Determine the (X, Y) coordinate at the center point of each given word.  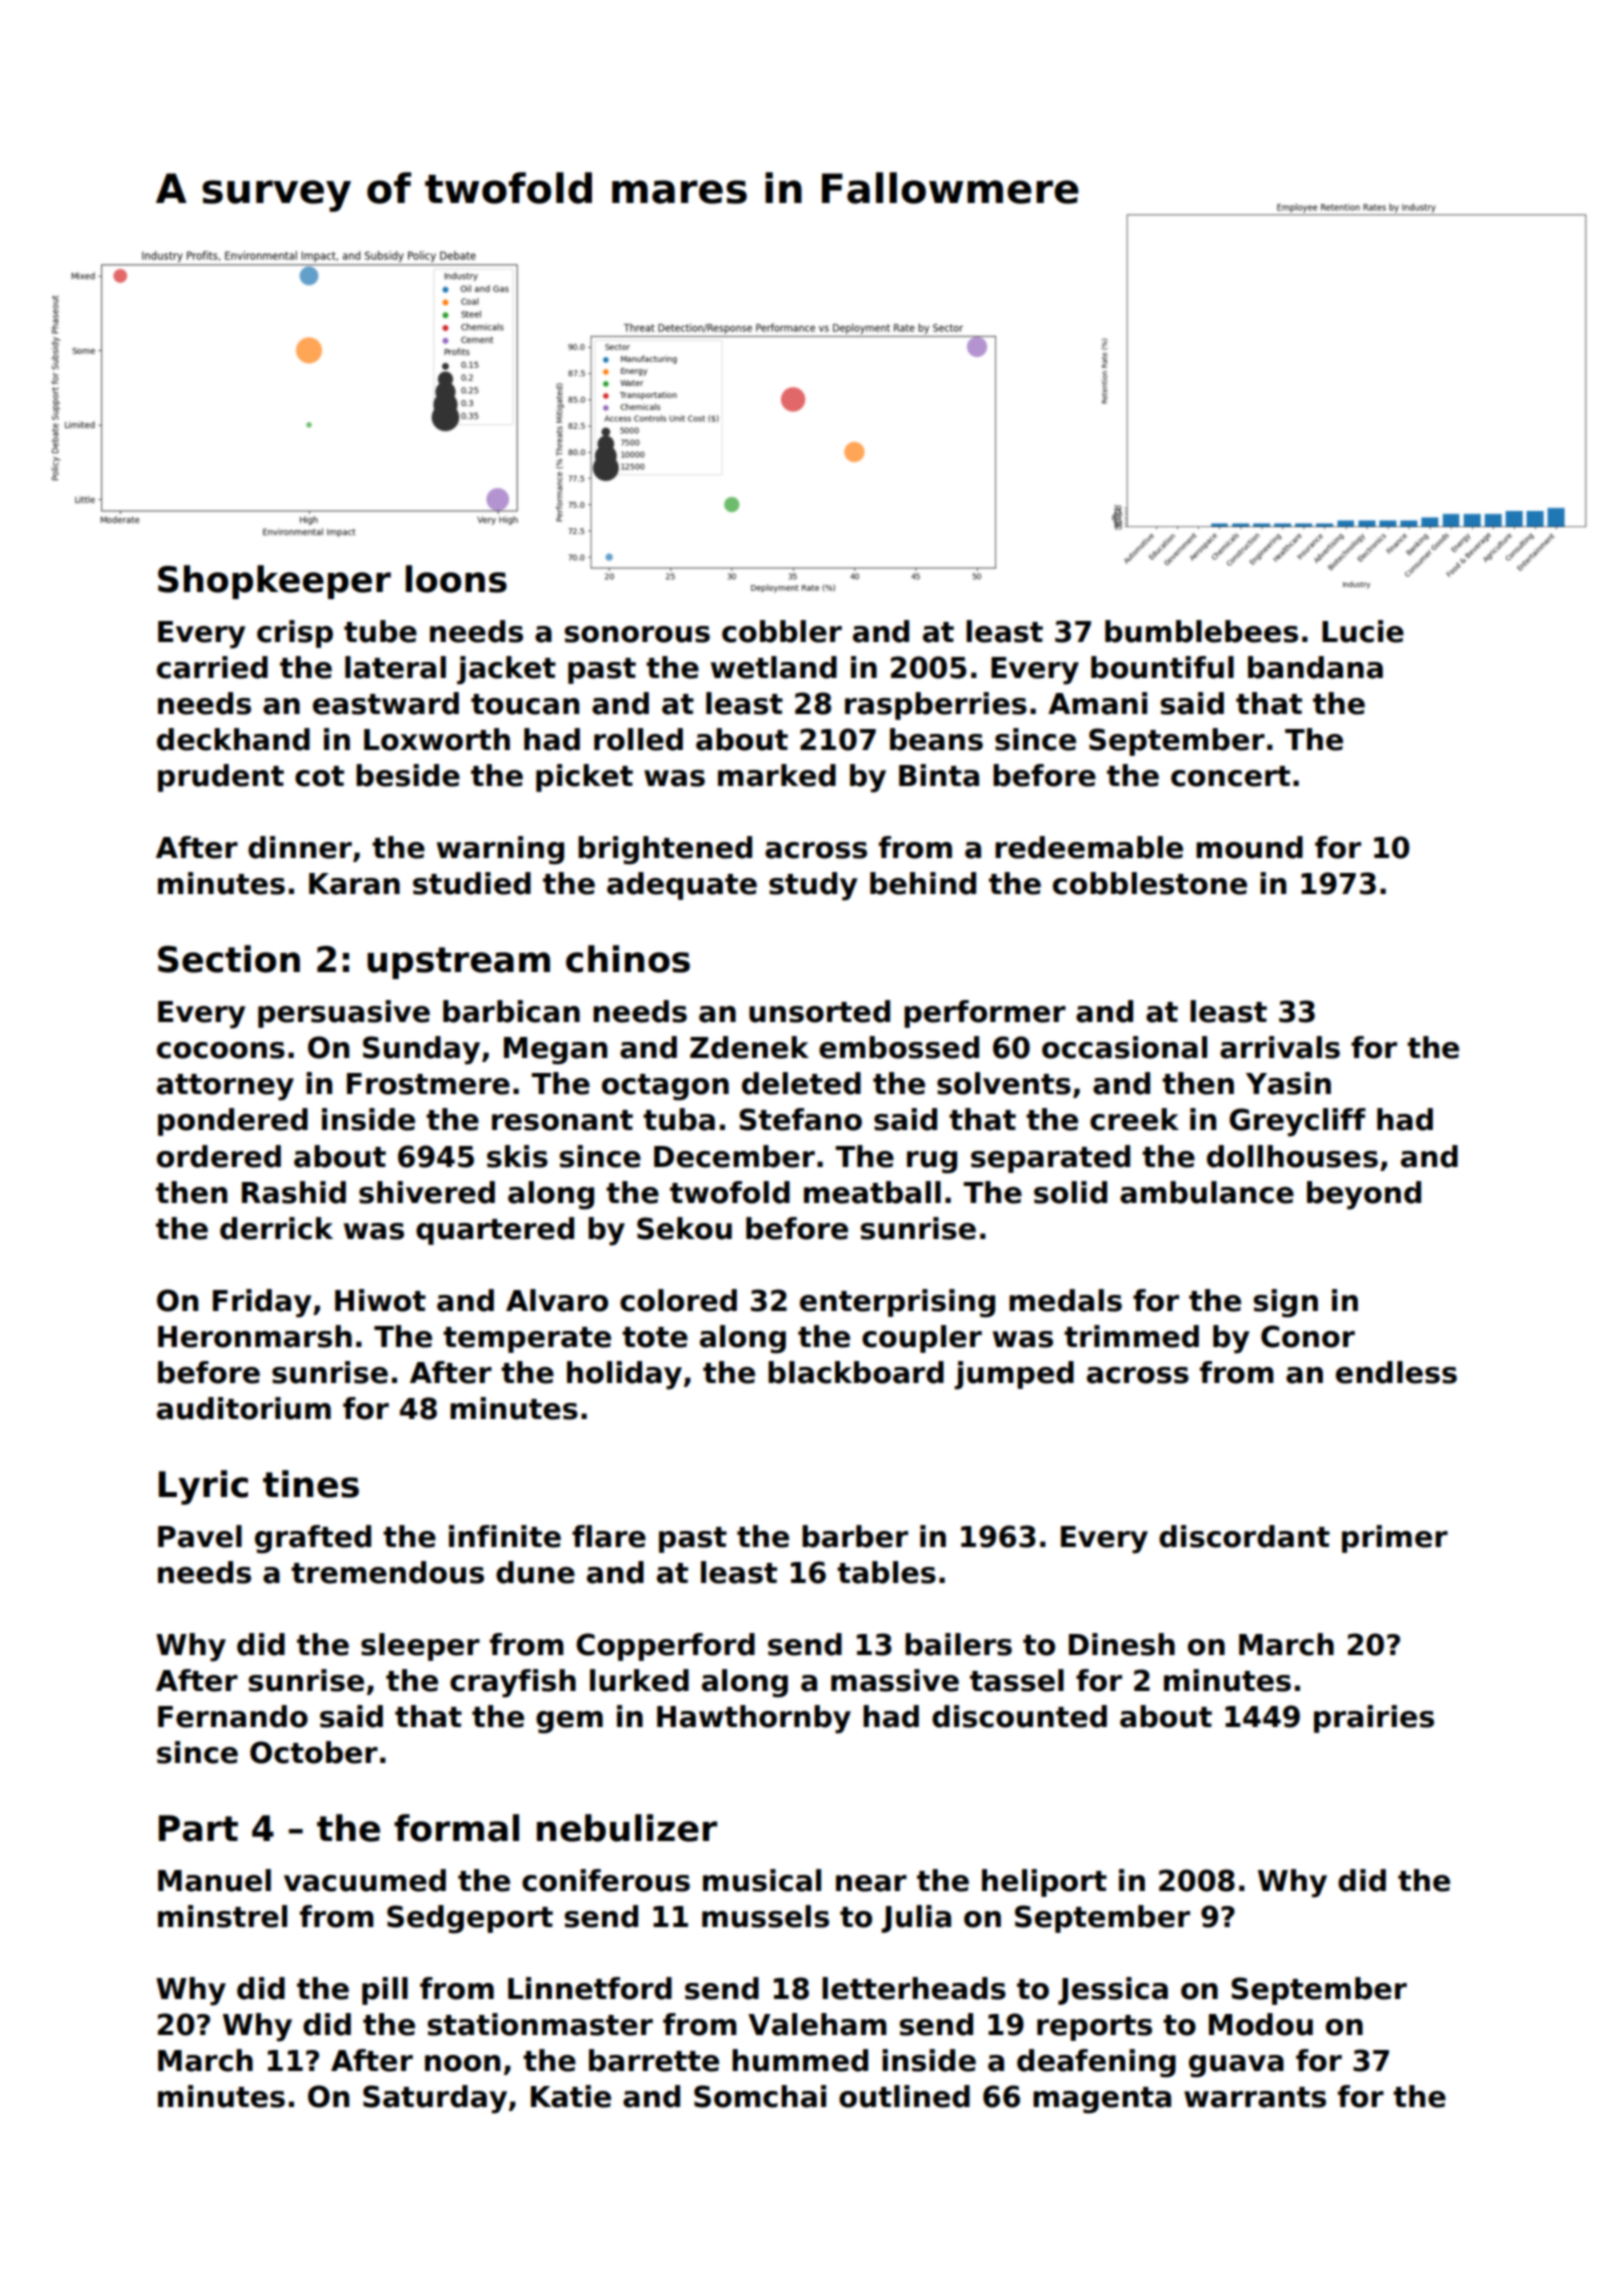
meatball (872, 1192)
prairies (1374, 1719)
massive (895, 1680)
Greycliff (1297, 1122)
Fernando (233, 1716)
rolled (638, 739)
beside (408, 775)
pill (385, 1991)
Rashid (294, 1192)
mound (1249, 847)
